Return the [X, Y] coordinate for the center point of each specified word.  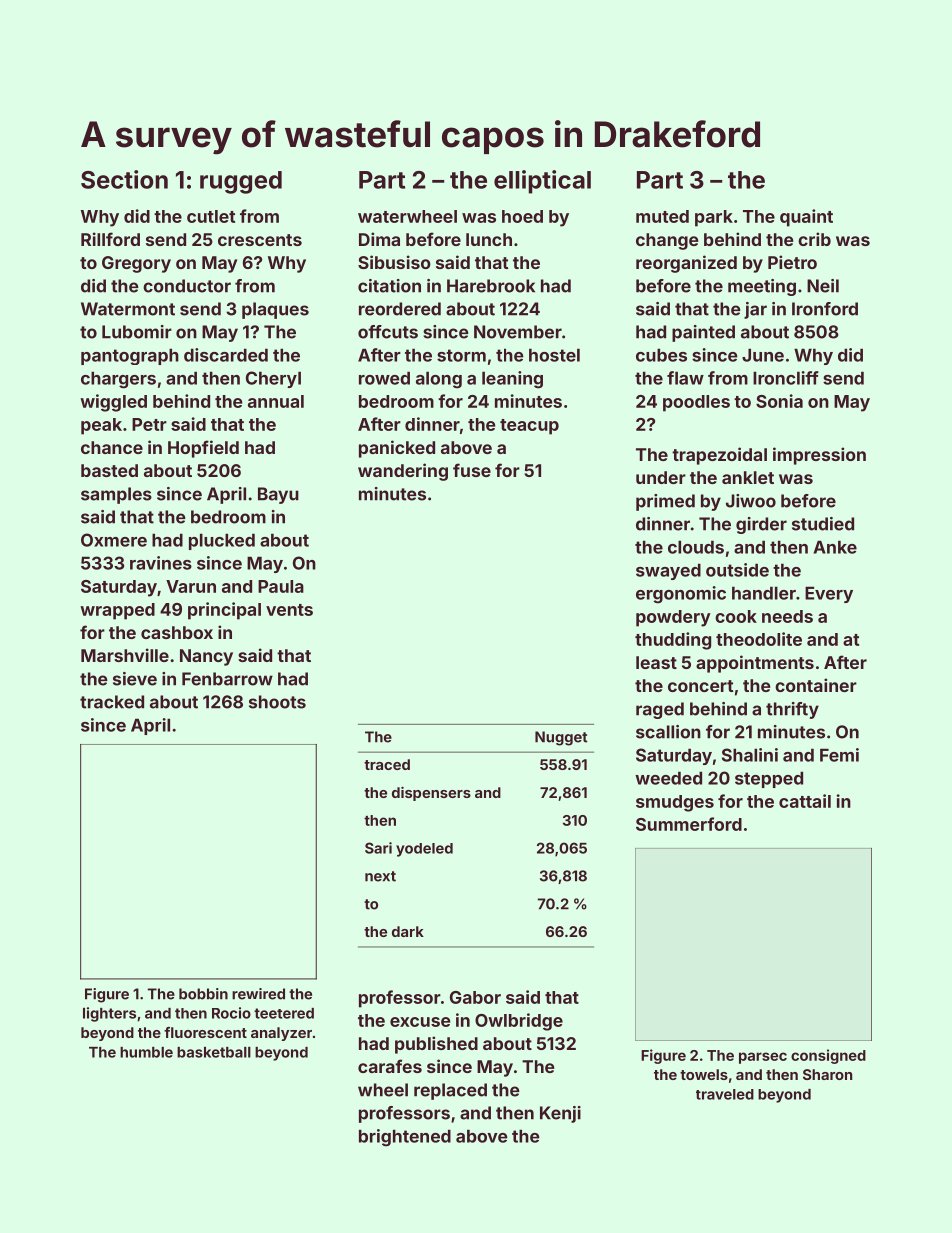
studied [823, 524]
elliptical [542, 182]
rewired [258, 994]
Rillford [110, 239]
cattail [805, 801]
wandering [403, 472]
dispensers [431, 793]
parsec [763, 1058]
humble [146, 1052]
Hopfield [203, 449]
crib [814, 239]
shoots [277, 702]
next [380, 876]
